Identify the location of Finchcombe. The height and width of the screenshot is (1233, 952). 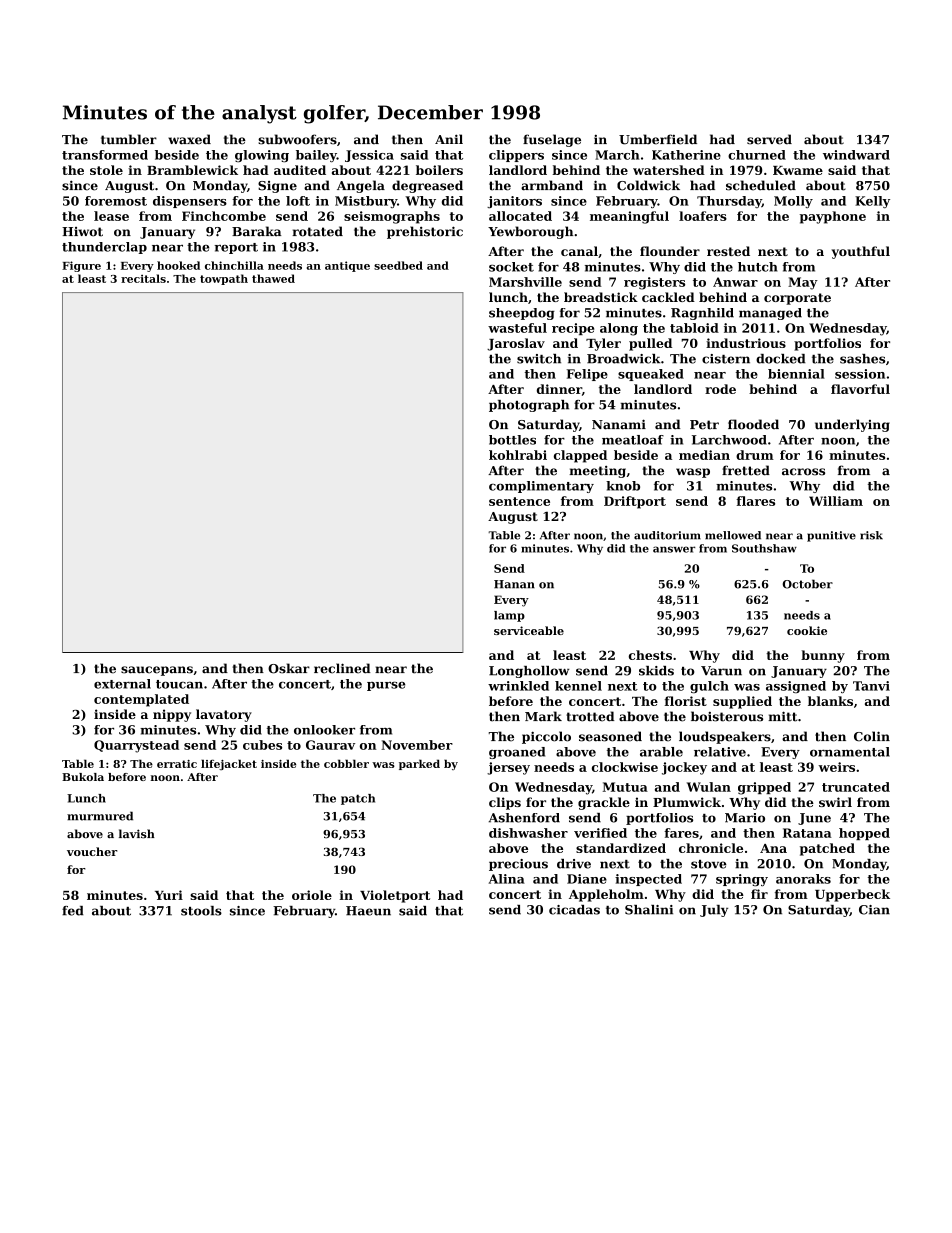
(224, 216).
